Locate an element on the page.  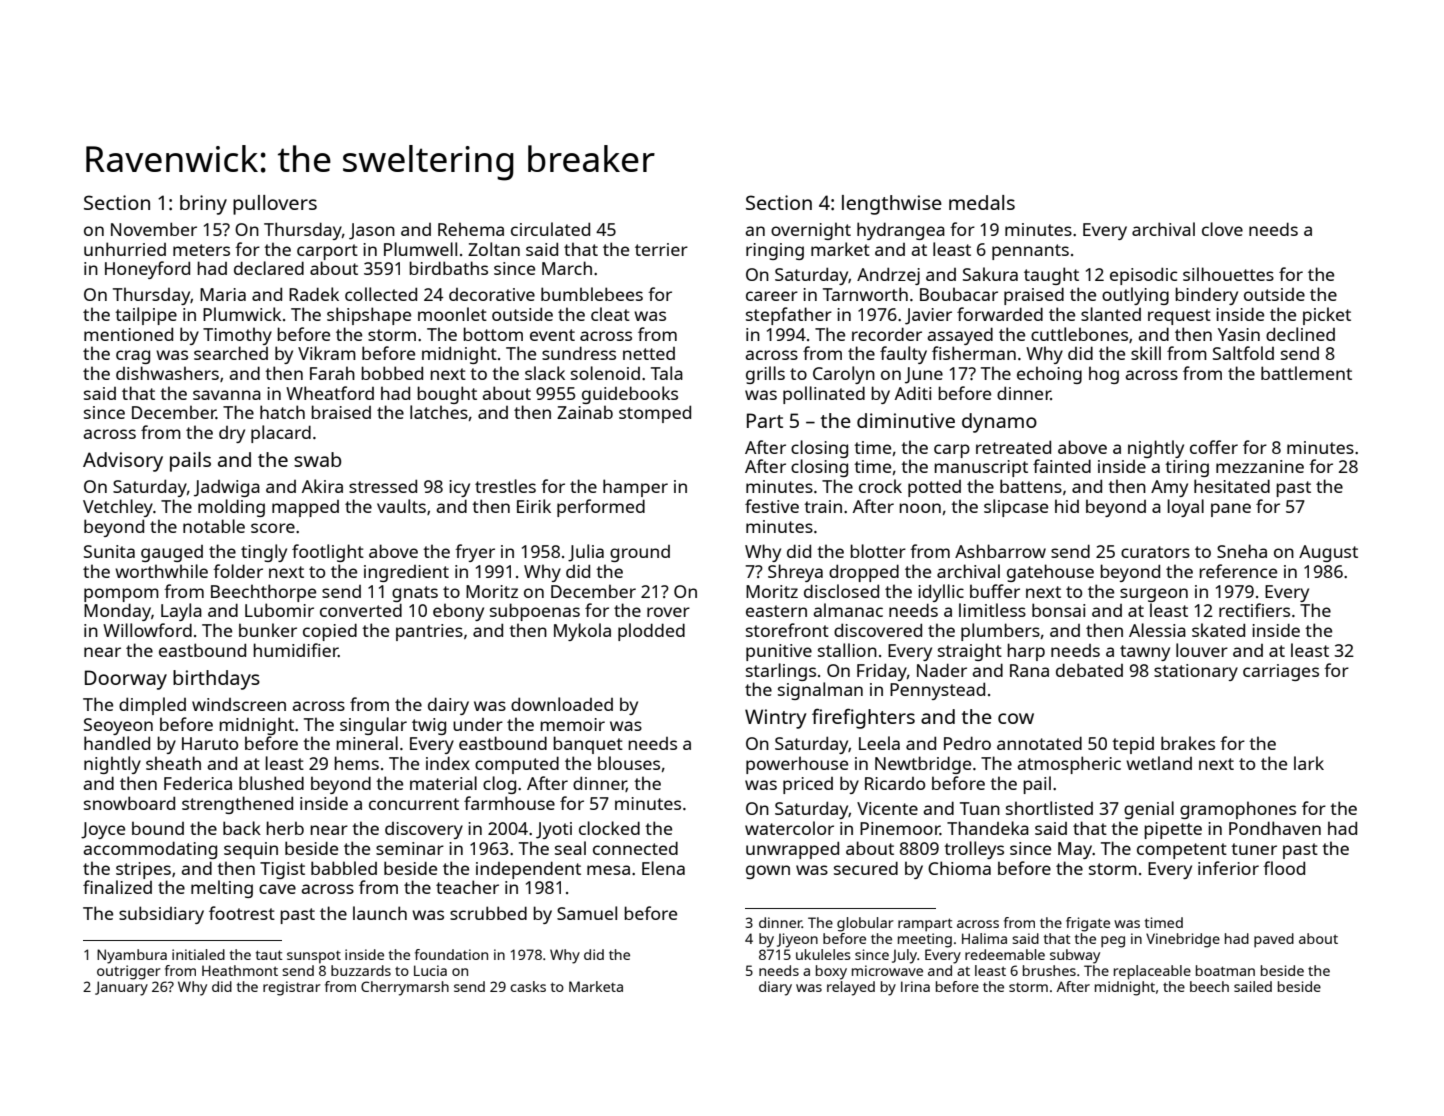
fisherman is located at coordinates (974, 353).
